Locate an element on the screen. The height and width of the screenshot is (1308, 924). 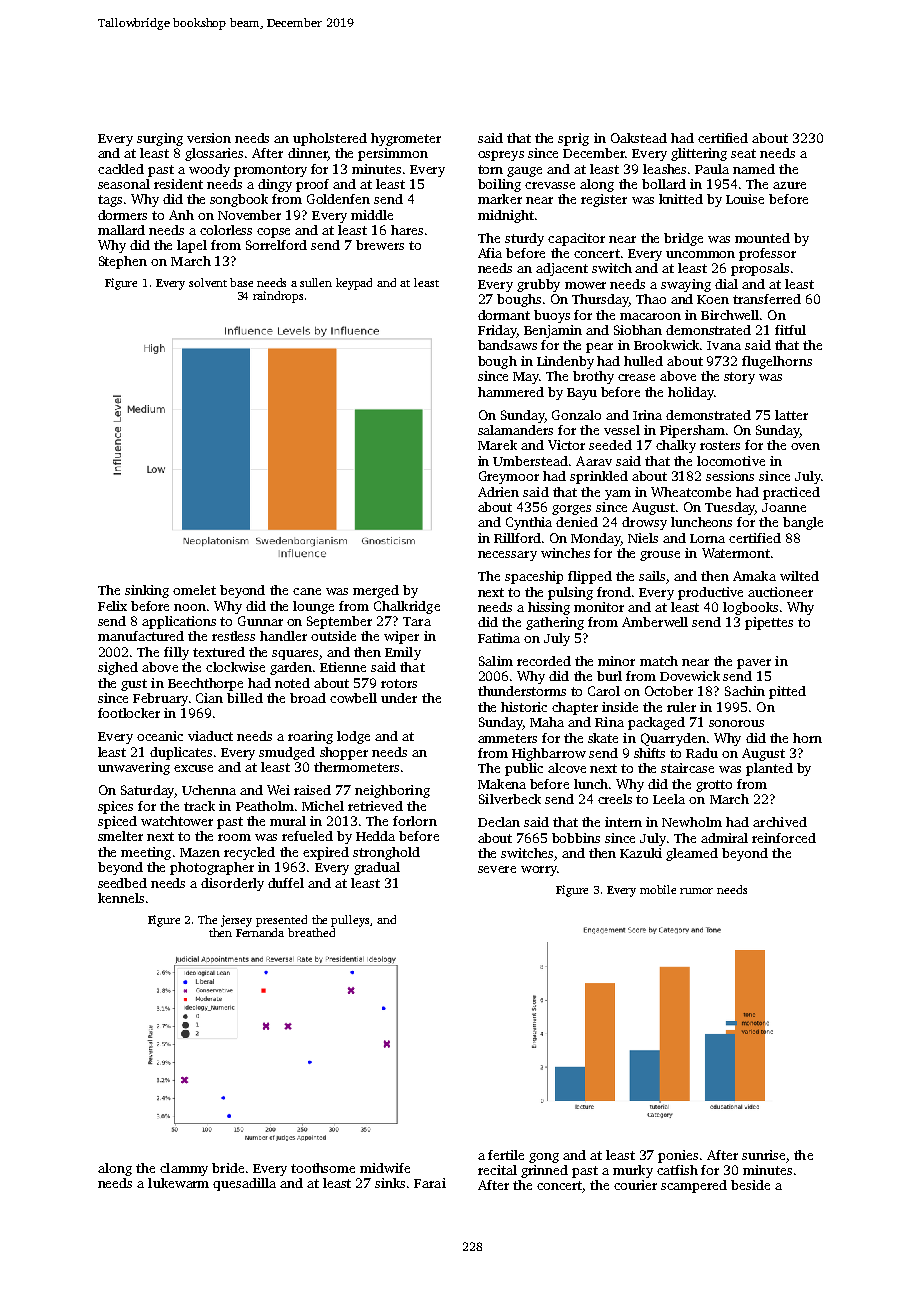
lukewarm is located at coordinates (178, 1183).
